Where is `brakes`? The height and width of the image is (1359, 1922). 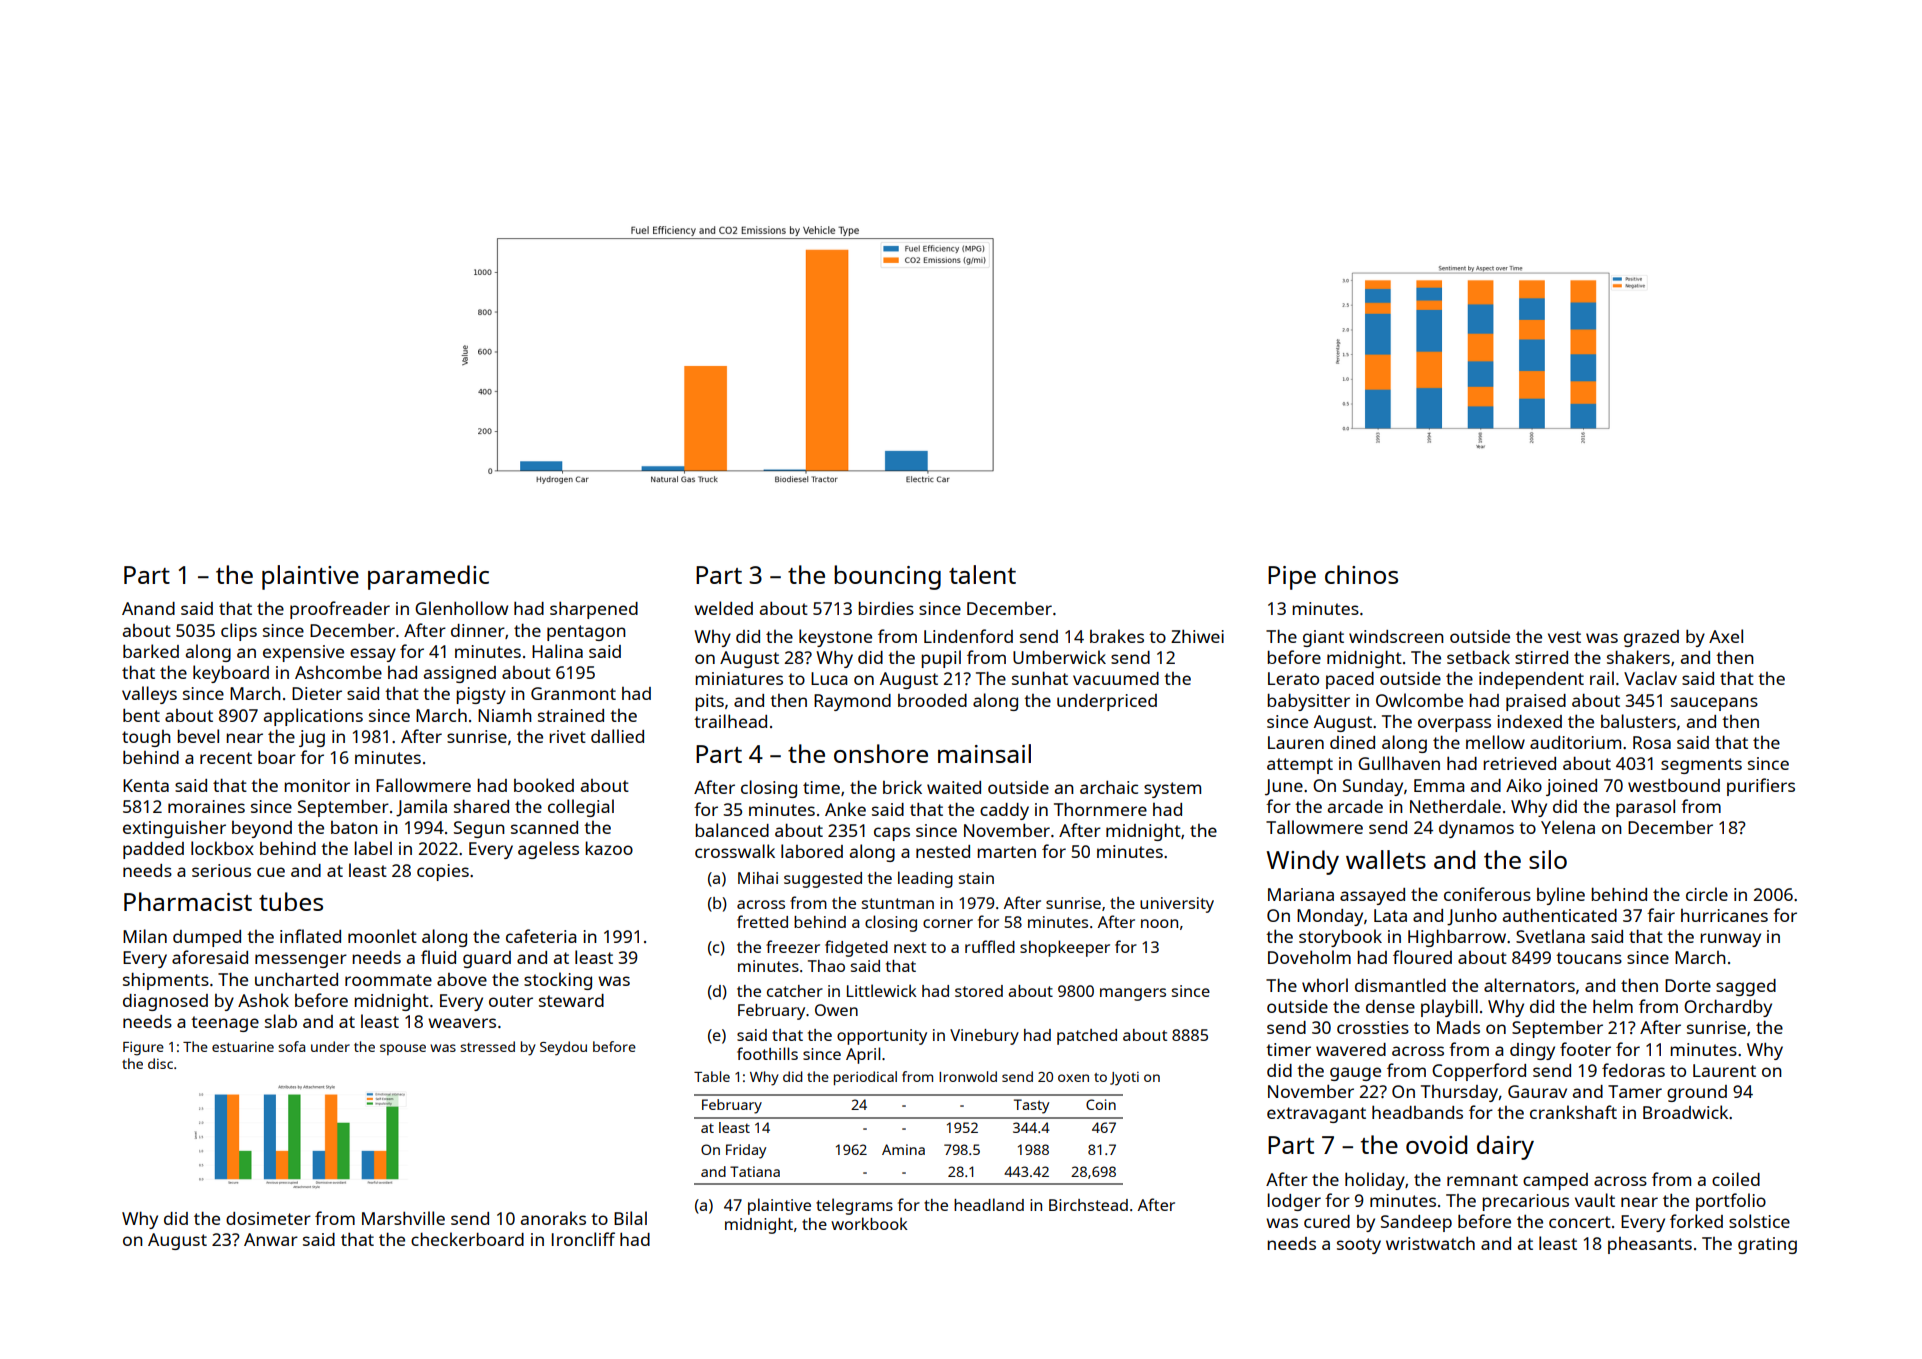 brakes is located at coordinates (1117, 636).
